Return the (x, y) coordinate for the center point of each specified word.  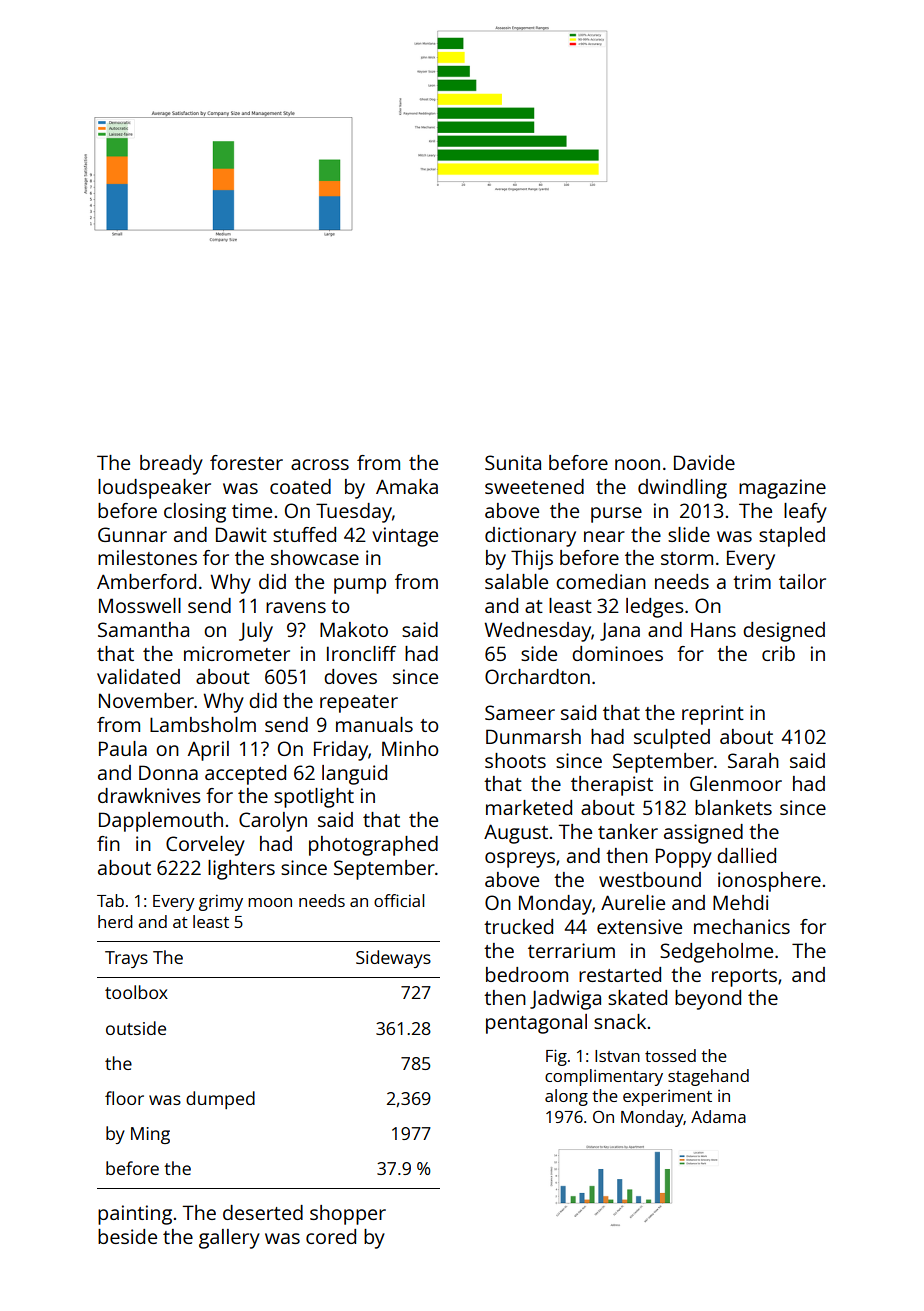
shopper (348, 1215)
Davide (704, 462)
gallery (229, 1239)
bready (171, 465)
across (320, 464)
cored (331, 1236)
